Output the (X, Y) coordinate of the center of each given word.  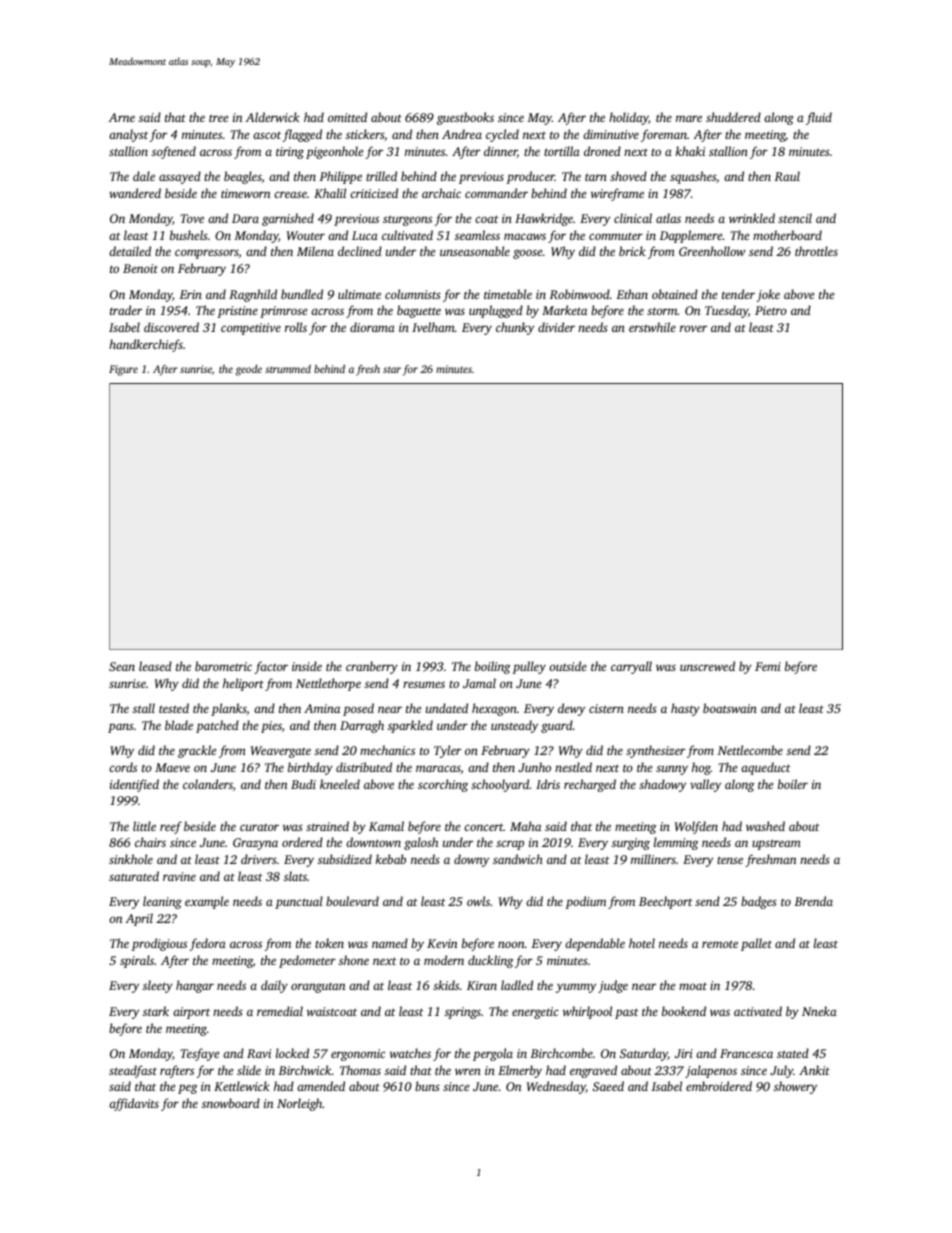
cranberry (372, 667)
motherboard (787, 235)
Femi (768, 666)
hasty (685, 709)
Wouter (306, 235)
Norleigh (300, 1104)
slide (249, 1070)
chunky (515, 328)
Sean (122, 666)
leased (155, 666)
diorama (372, 327)
